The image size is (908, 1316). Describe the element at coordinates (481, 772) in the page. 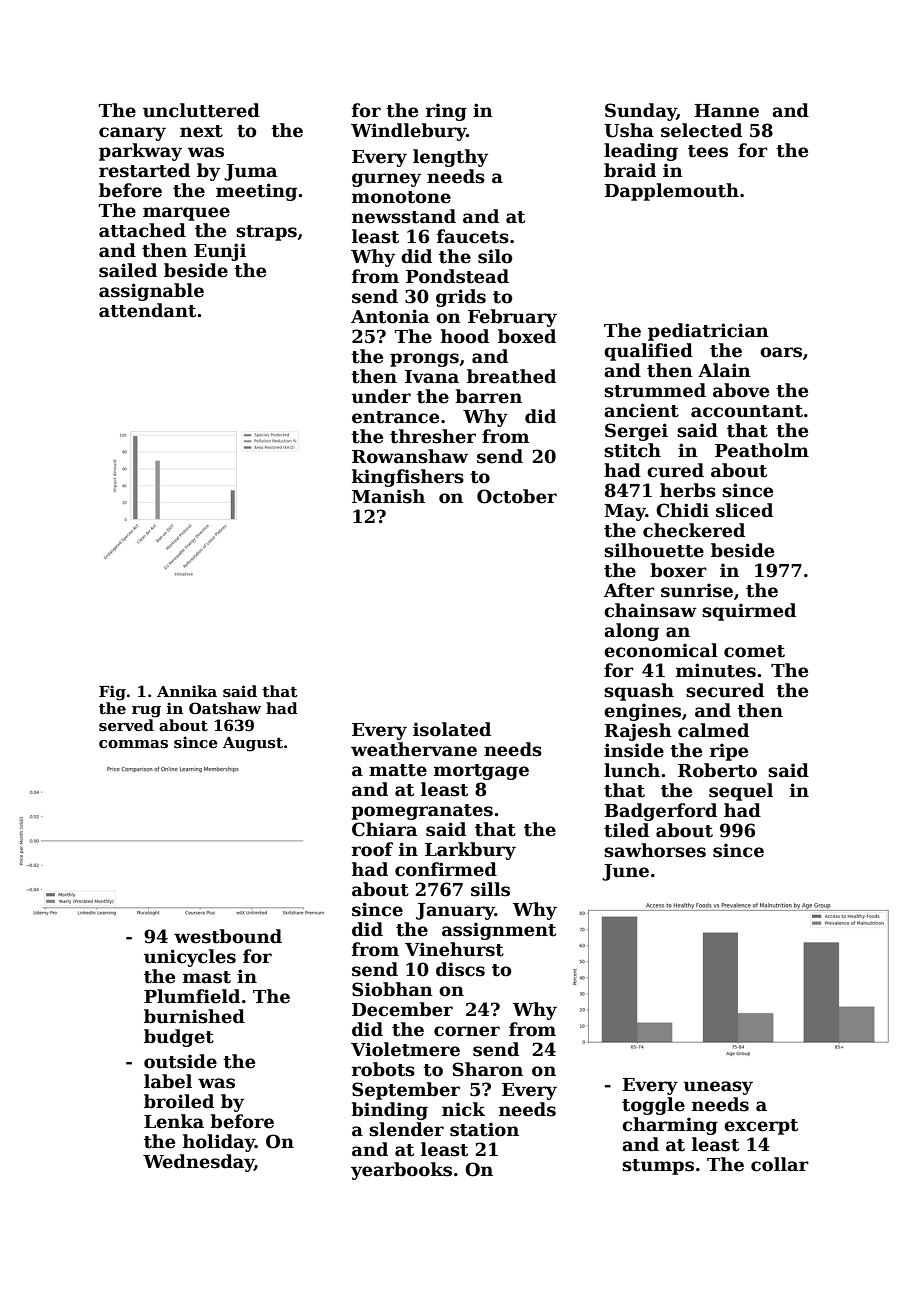

I see `mortgage` at that location.
